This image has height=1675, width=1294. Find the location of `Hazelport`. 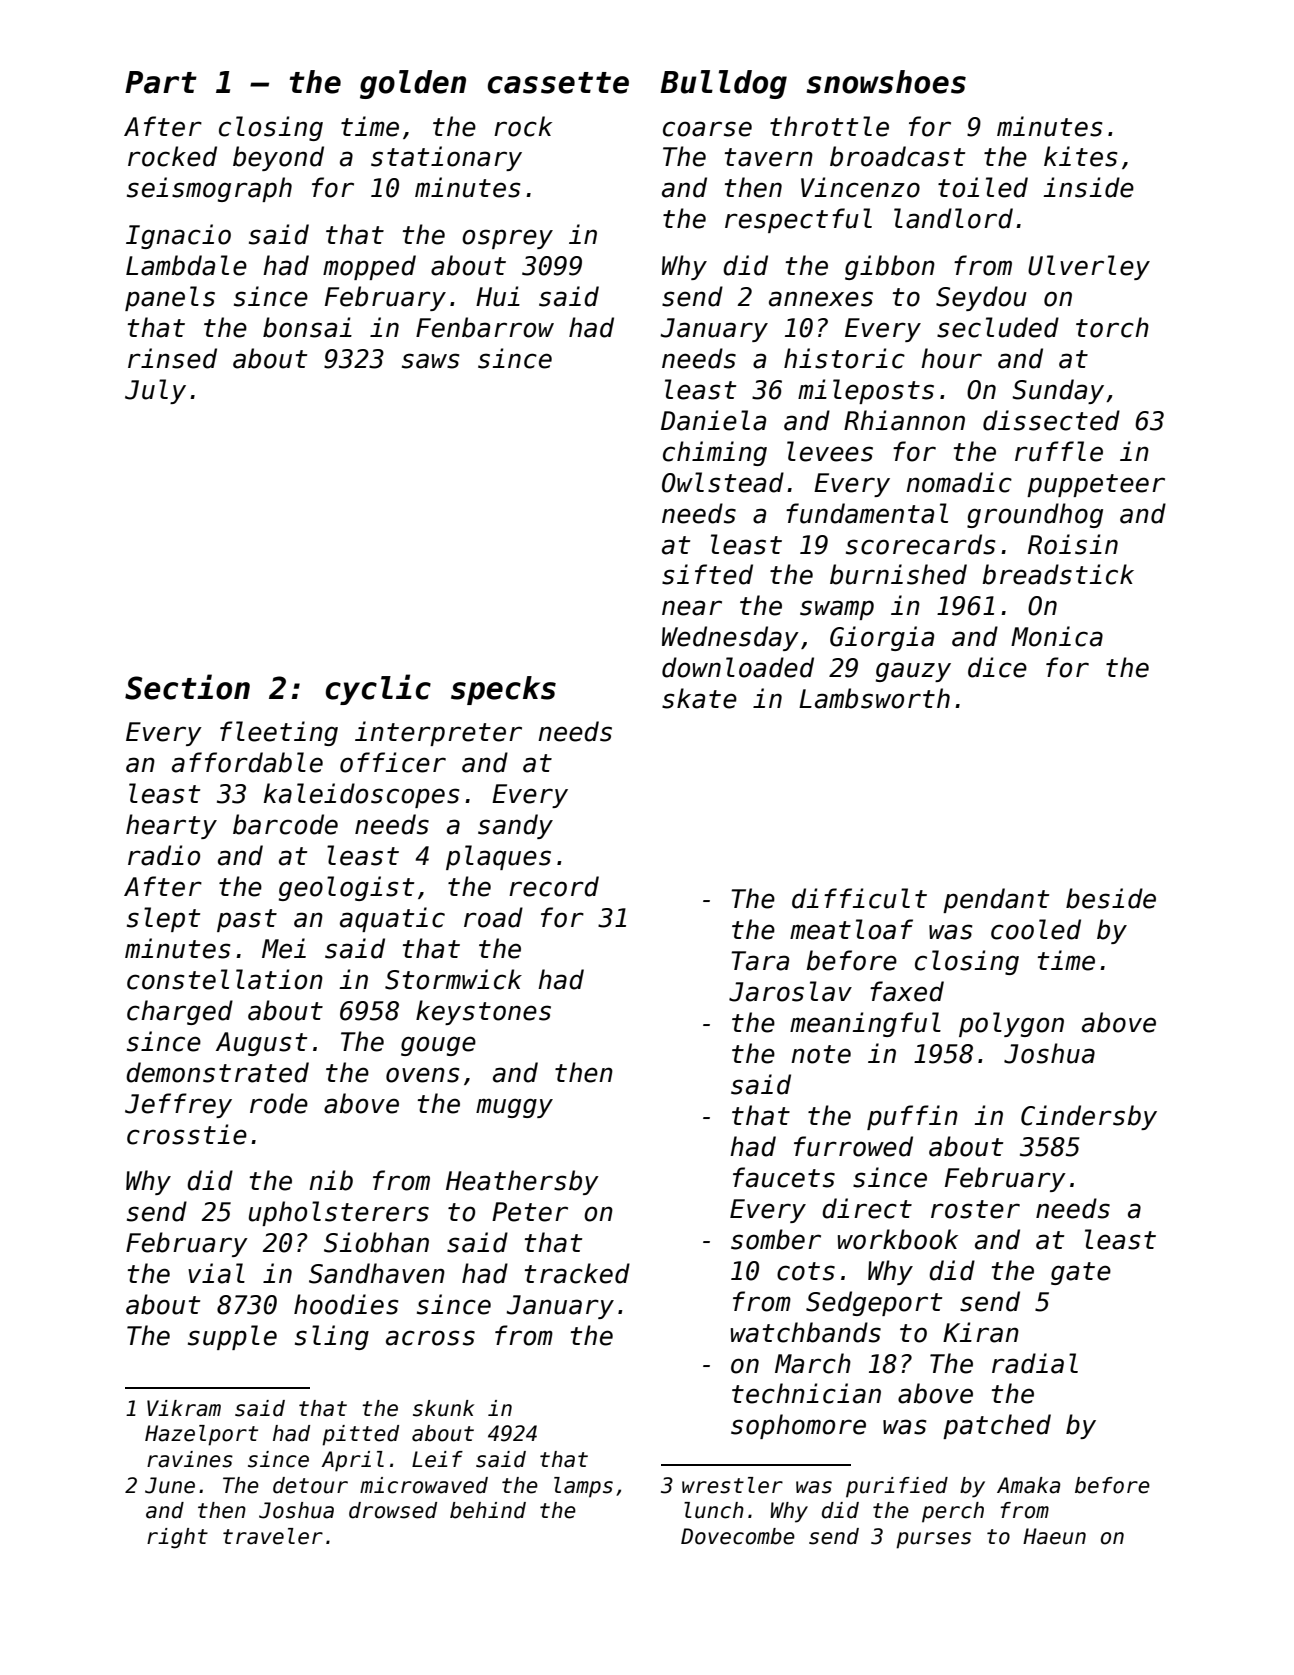

Hazelport is located at coordinates (201, 1435).
